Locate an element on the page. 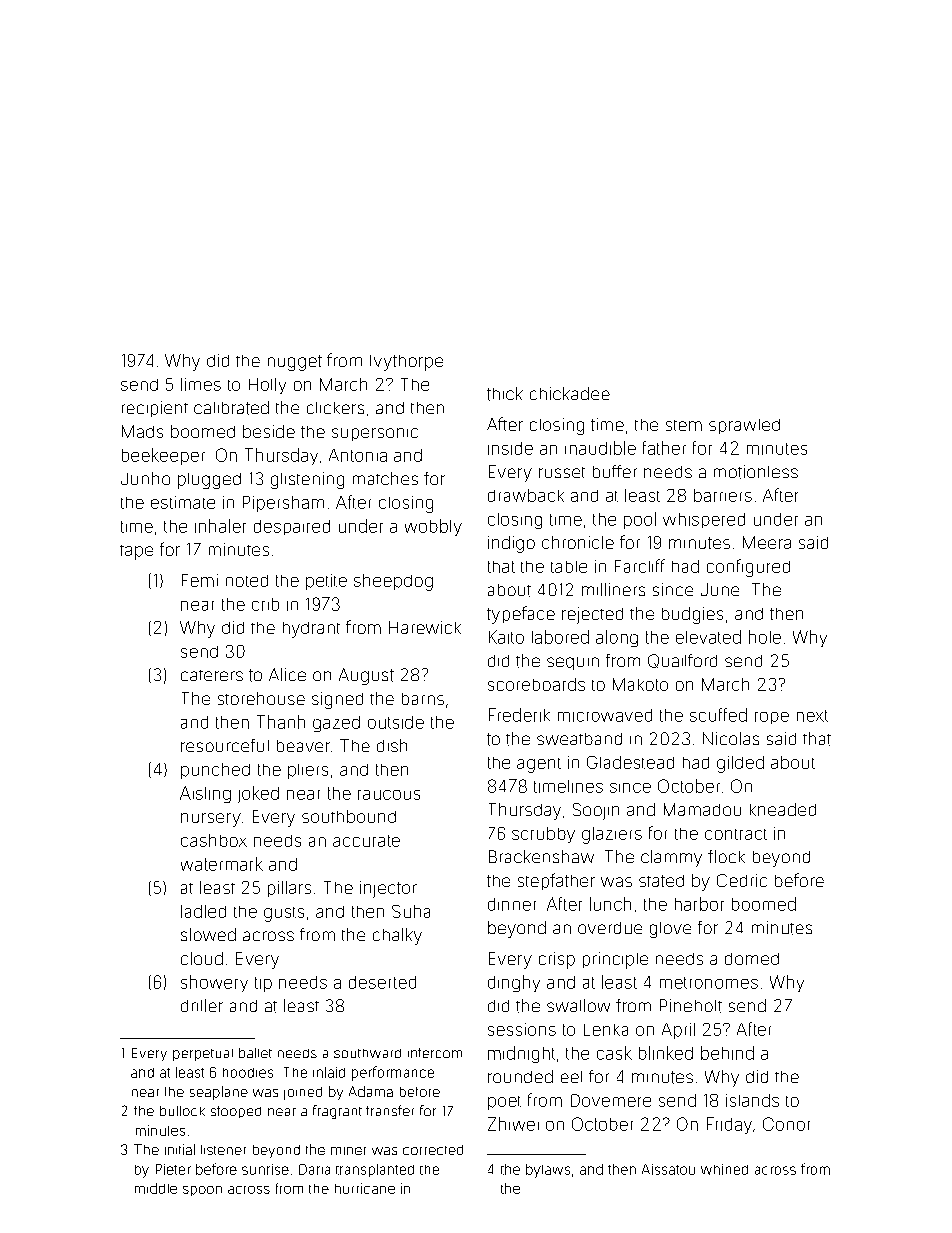 Image resolution: width=952 pixels, height=1233 pixels. perpetual is located at coordinates (203, 1055).
